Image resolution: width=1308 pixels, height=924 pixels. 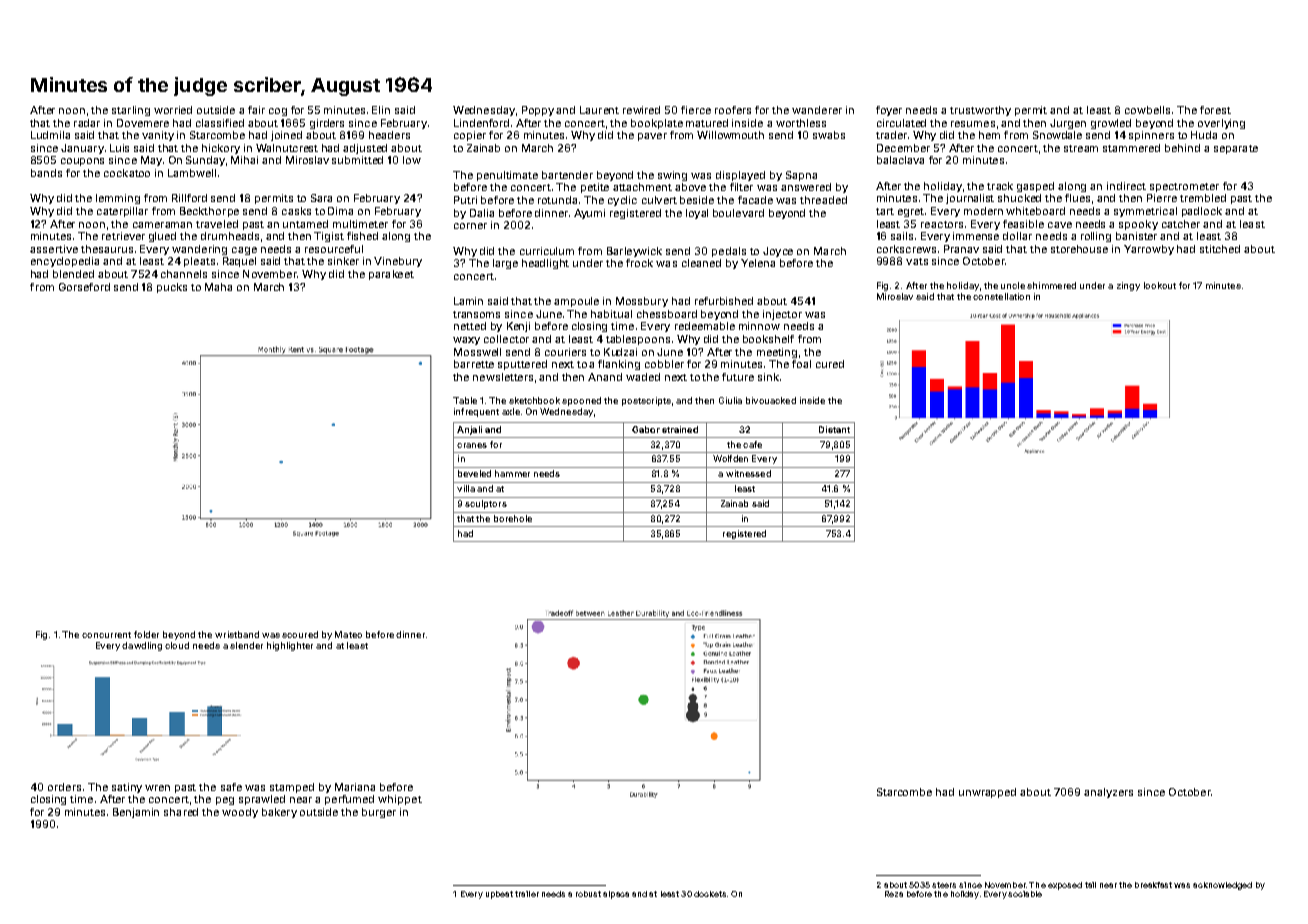 What do you see at coordinates (54, 249) in the screenshot?
I see `assertive` at bounding box center [54, 249].
